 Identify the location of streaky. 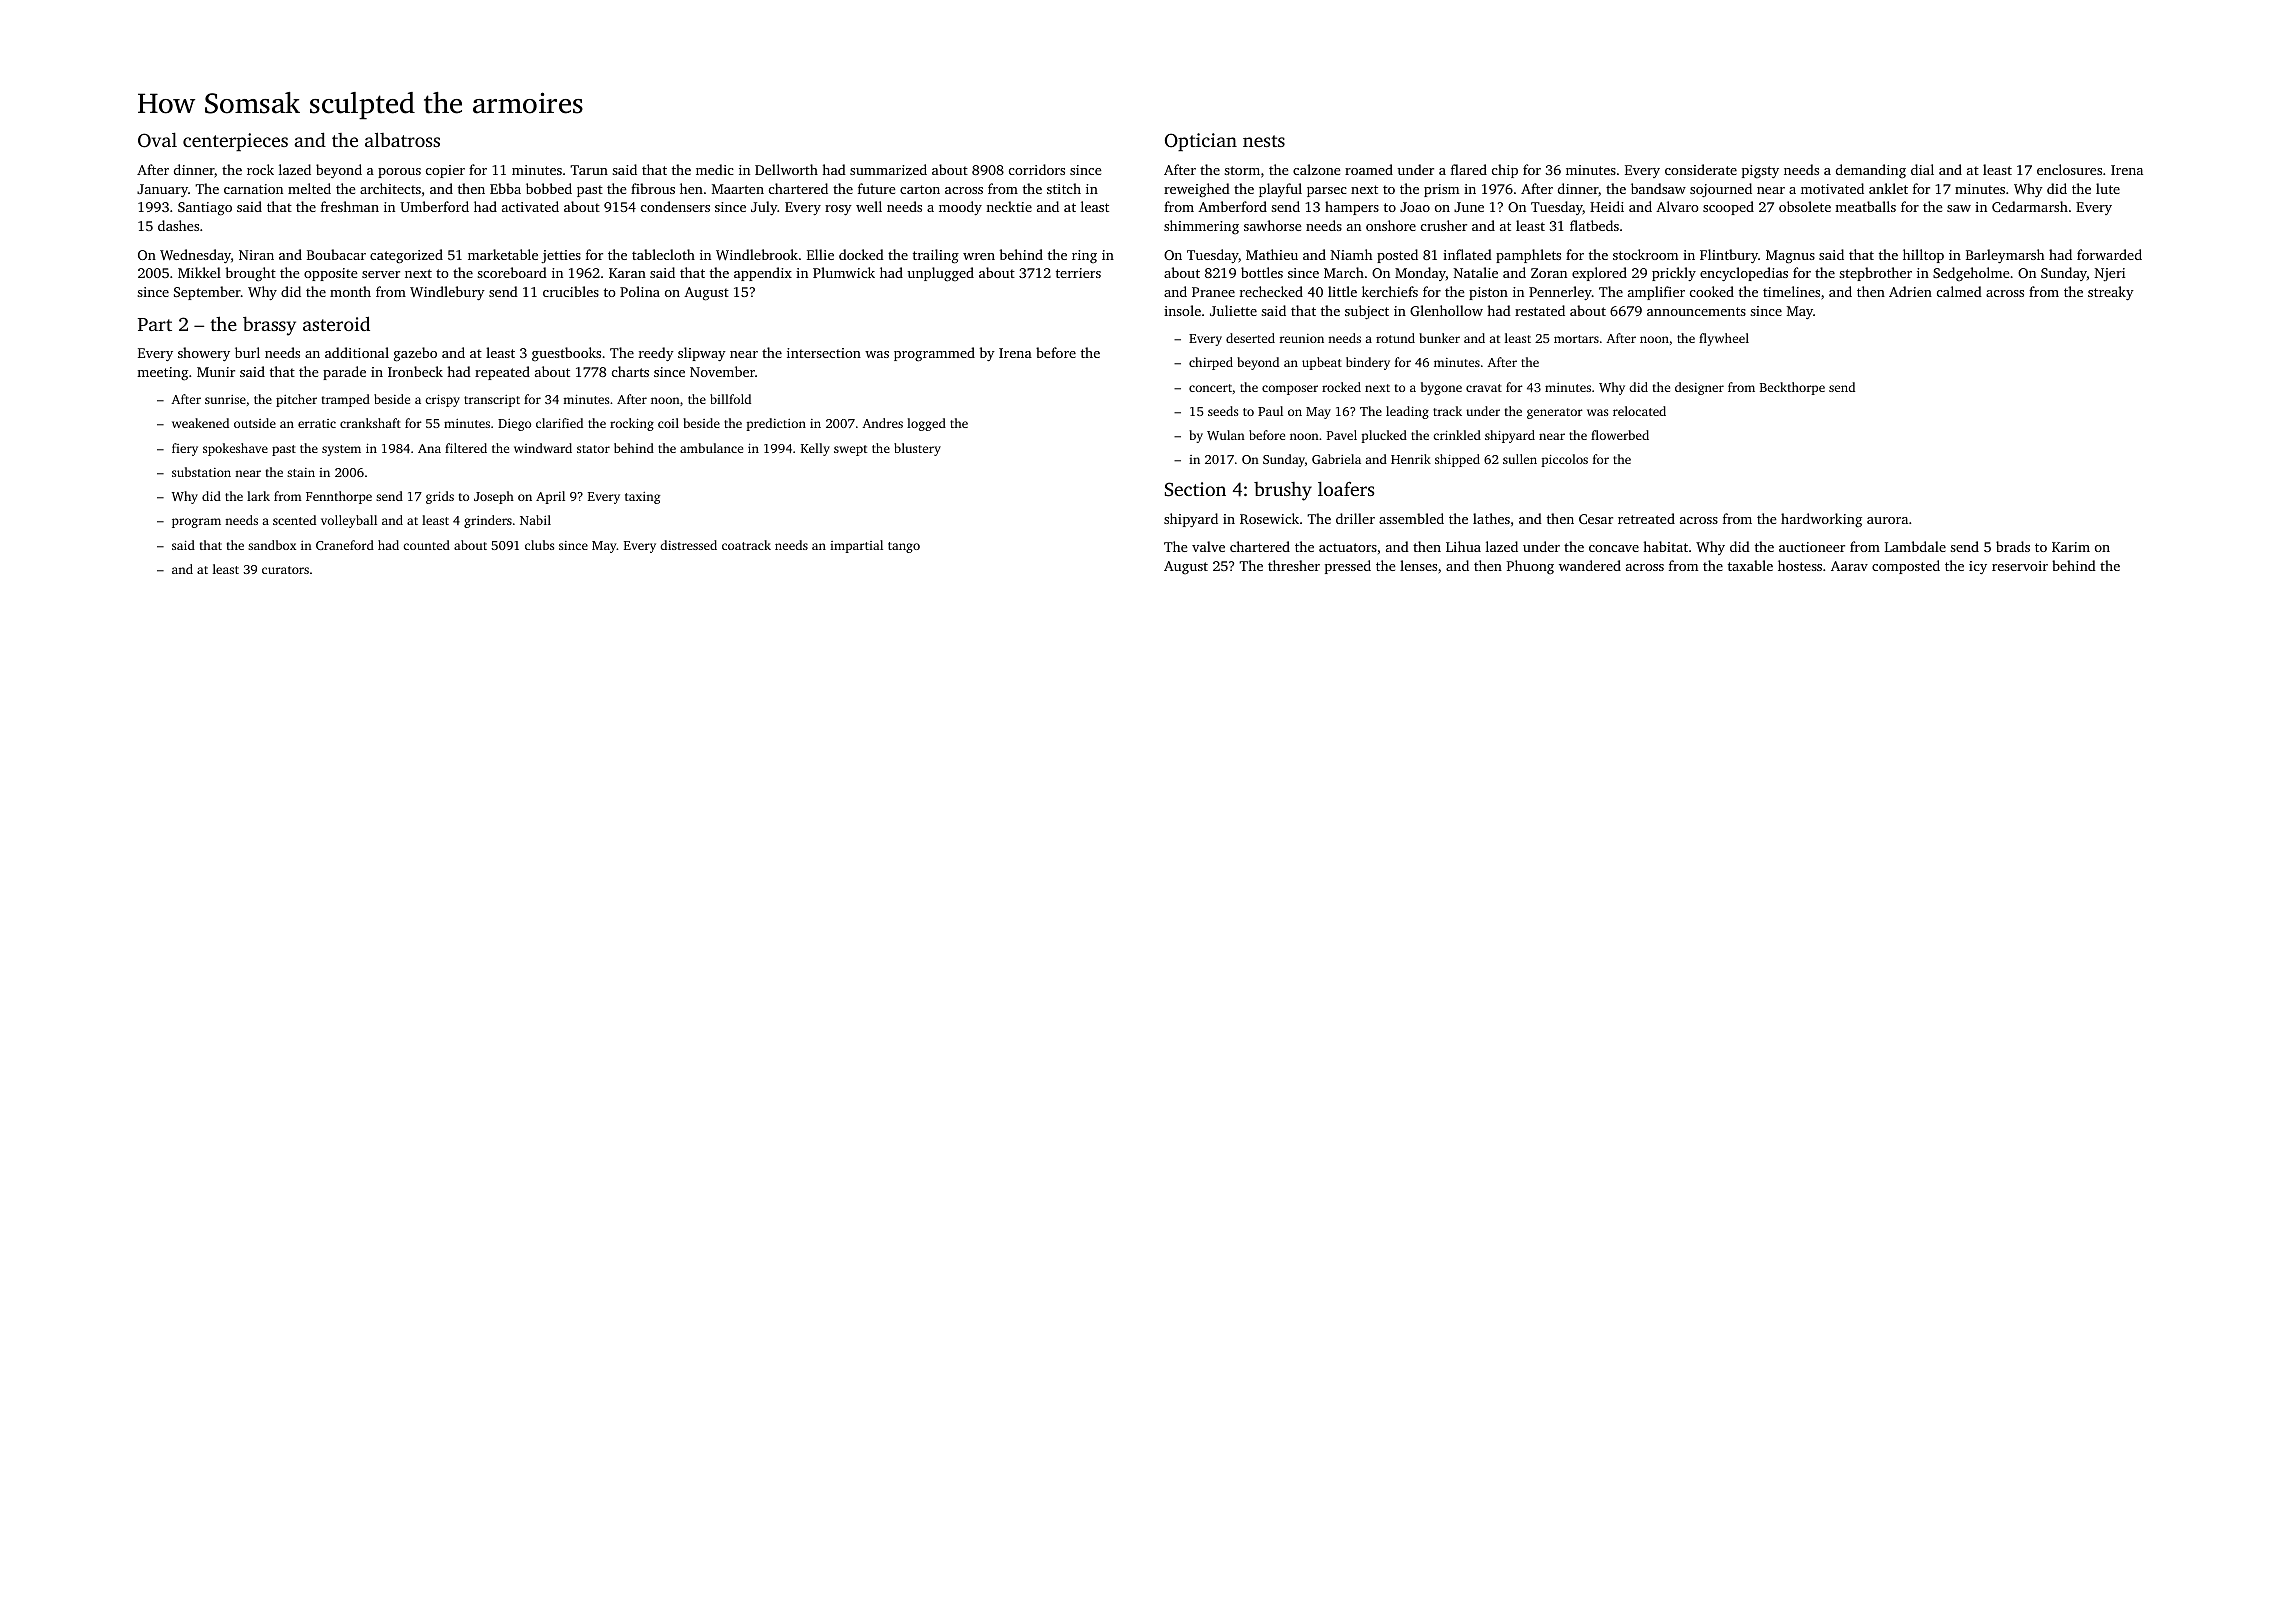
(2111, 293).
